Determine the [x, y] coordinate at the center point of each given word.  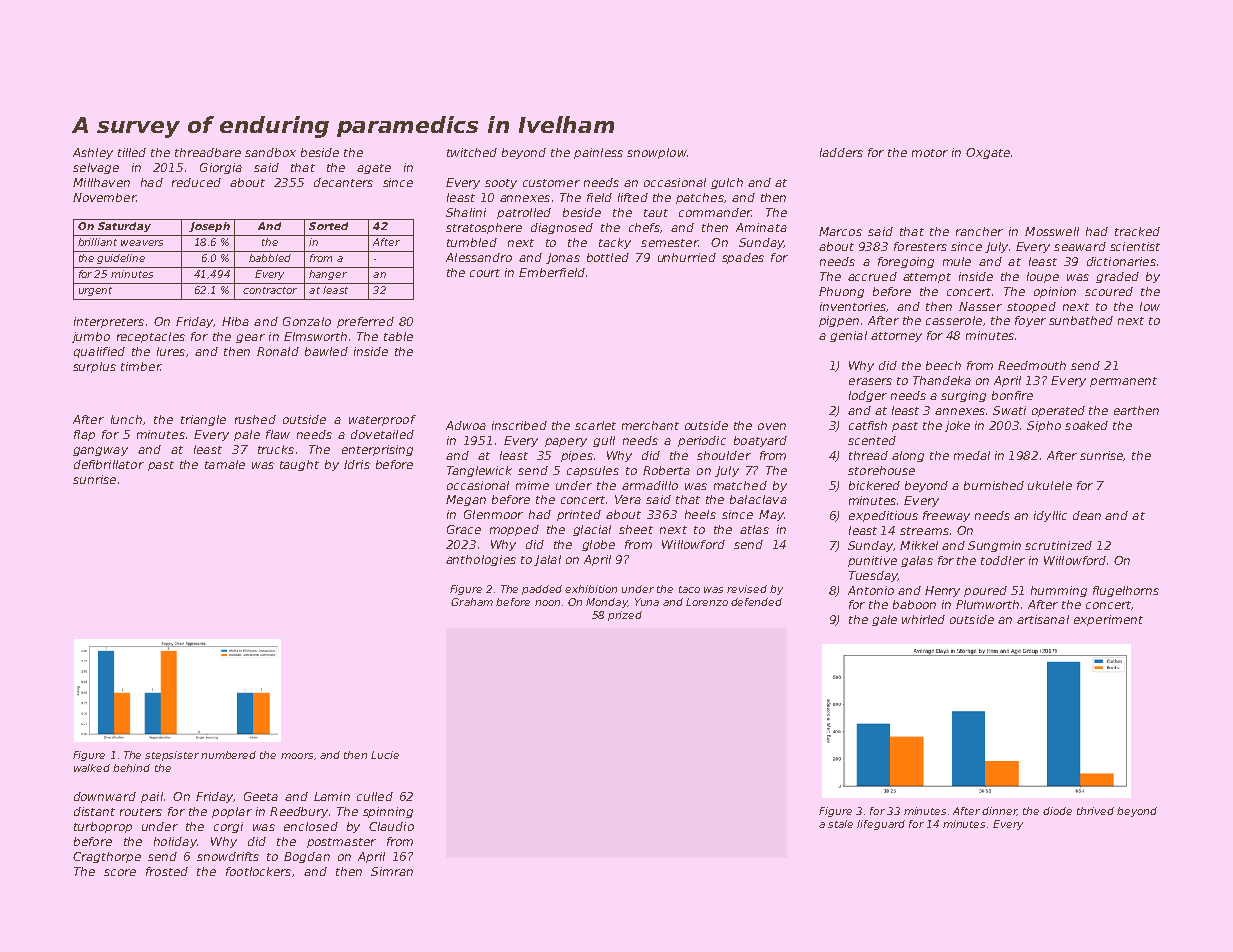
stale [840, 824]
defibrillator [109, 464]
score [120, 872]
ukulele [1050, 485]
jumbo [91, 337]
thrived [1095, 811]
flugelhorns [1126, 591]
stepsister [172, 756]
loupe [1043, 277]
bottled [608, 257]
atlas [754, 529]
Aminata [761, 227]
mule [957, 261]
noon [547, 603]
